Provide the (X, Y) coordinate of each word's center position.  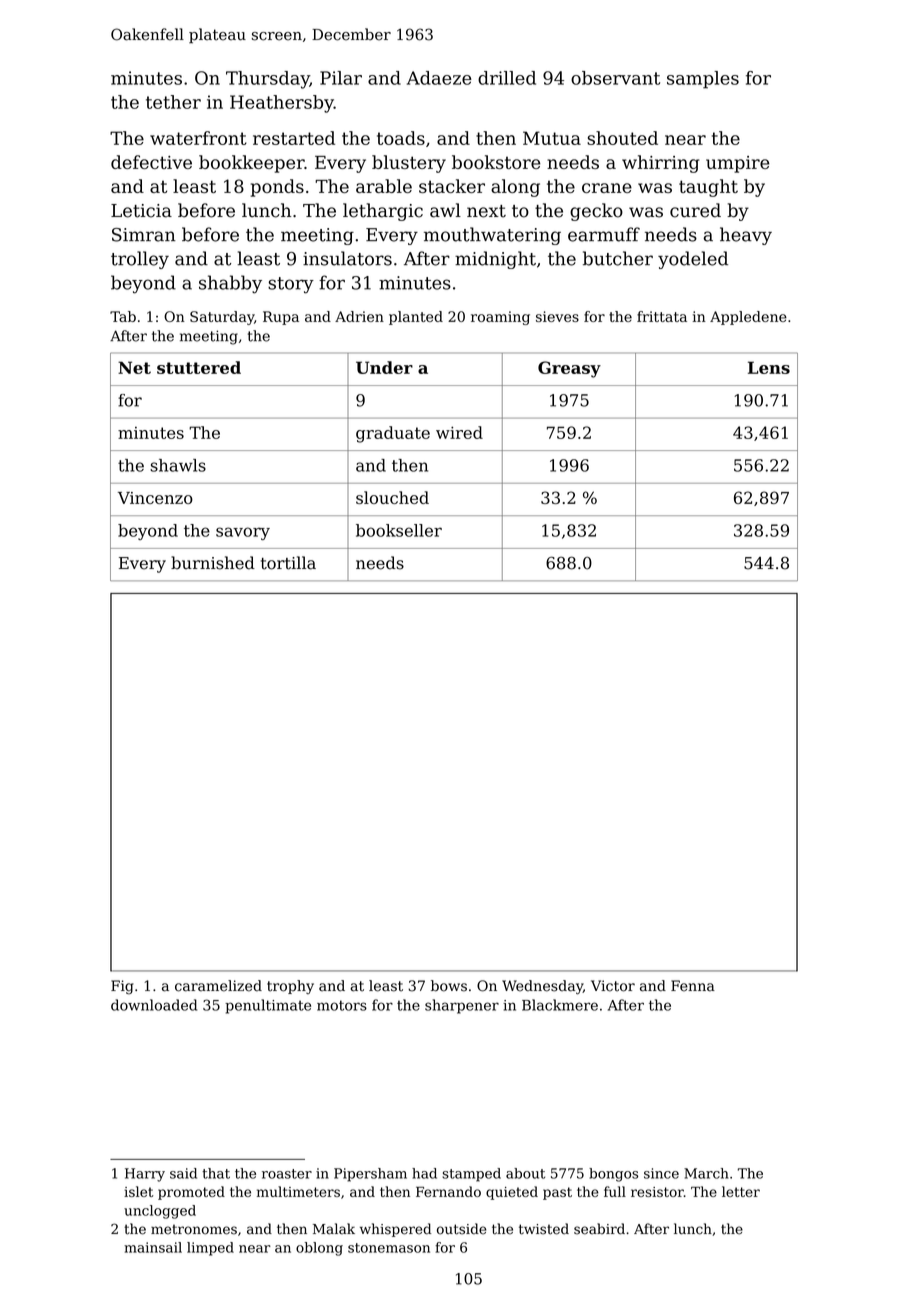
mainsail (153, 1247)
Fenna (693, 986)
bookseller (399, 530)
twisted (544, 1229)
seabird (599, 1229)
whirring (660, 164)
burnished (213, 563)
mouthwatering (492, 236)
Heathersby (282, 104)
